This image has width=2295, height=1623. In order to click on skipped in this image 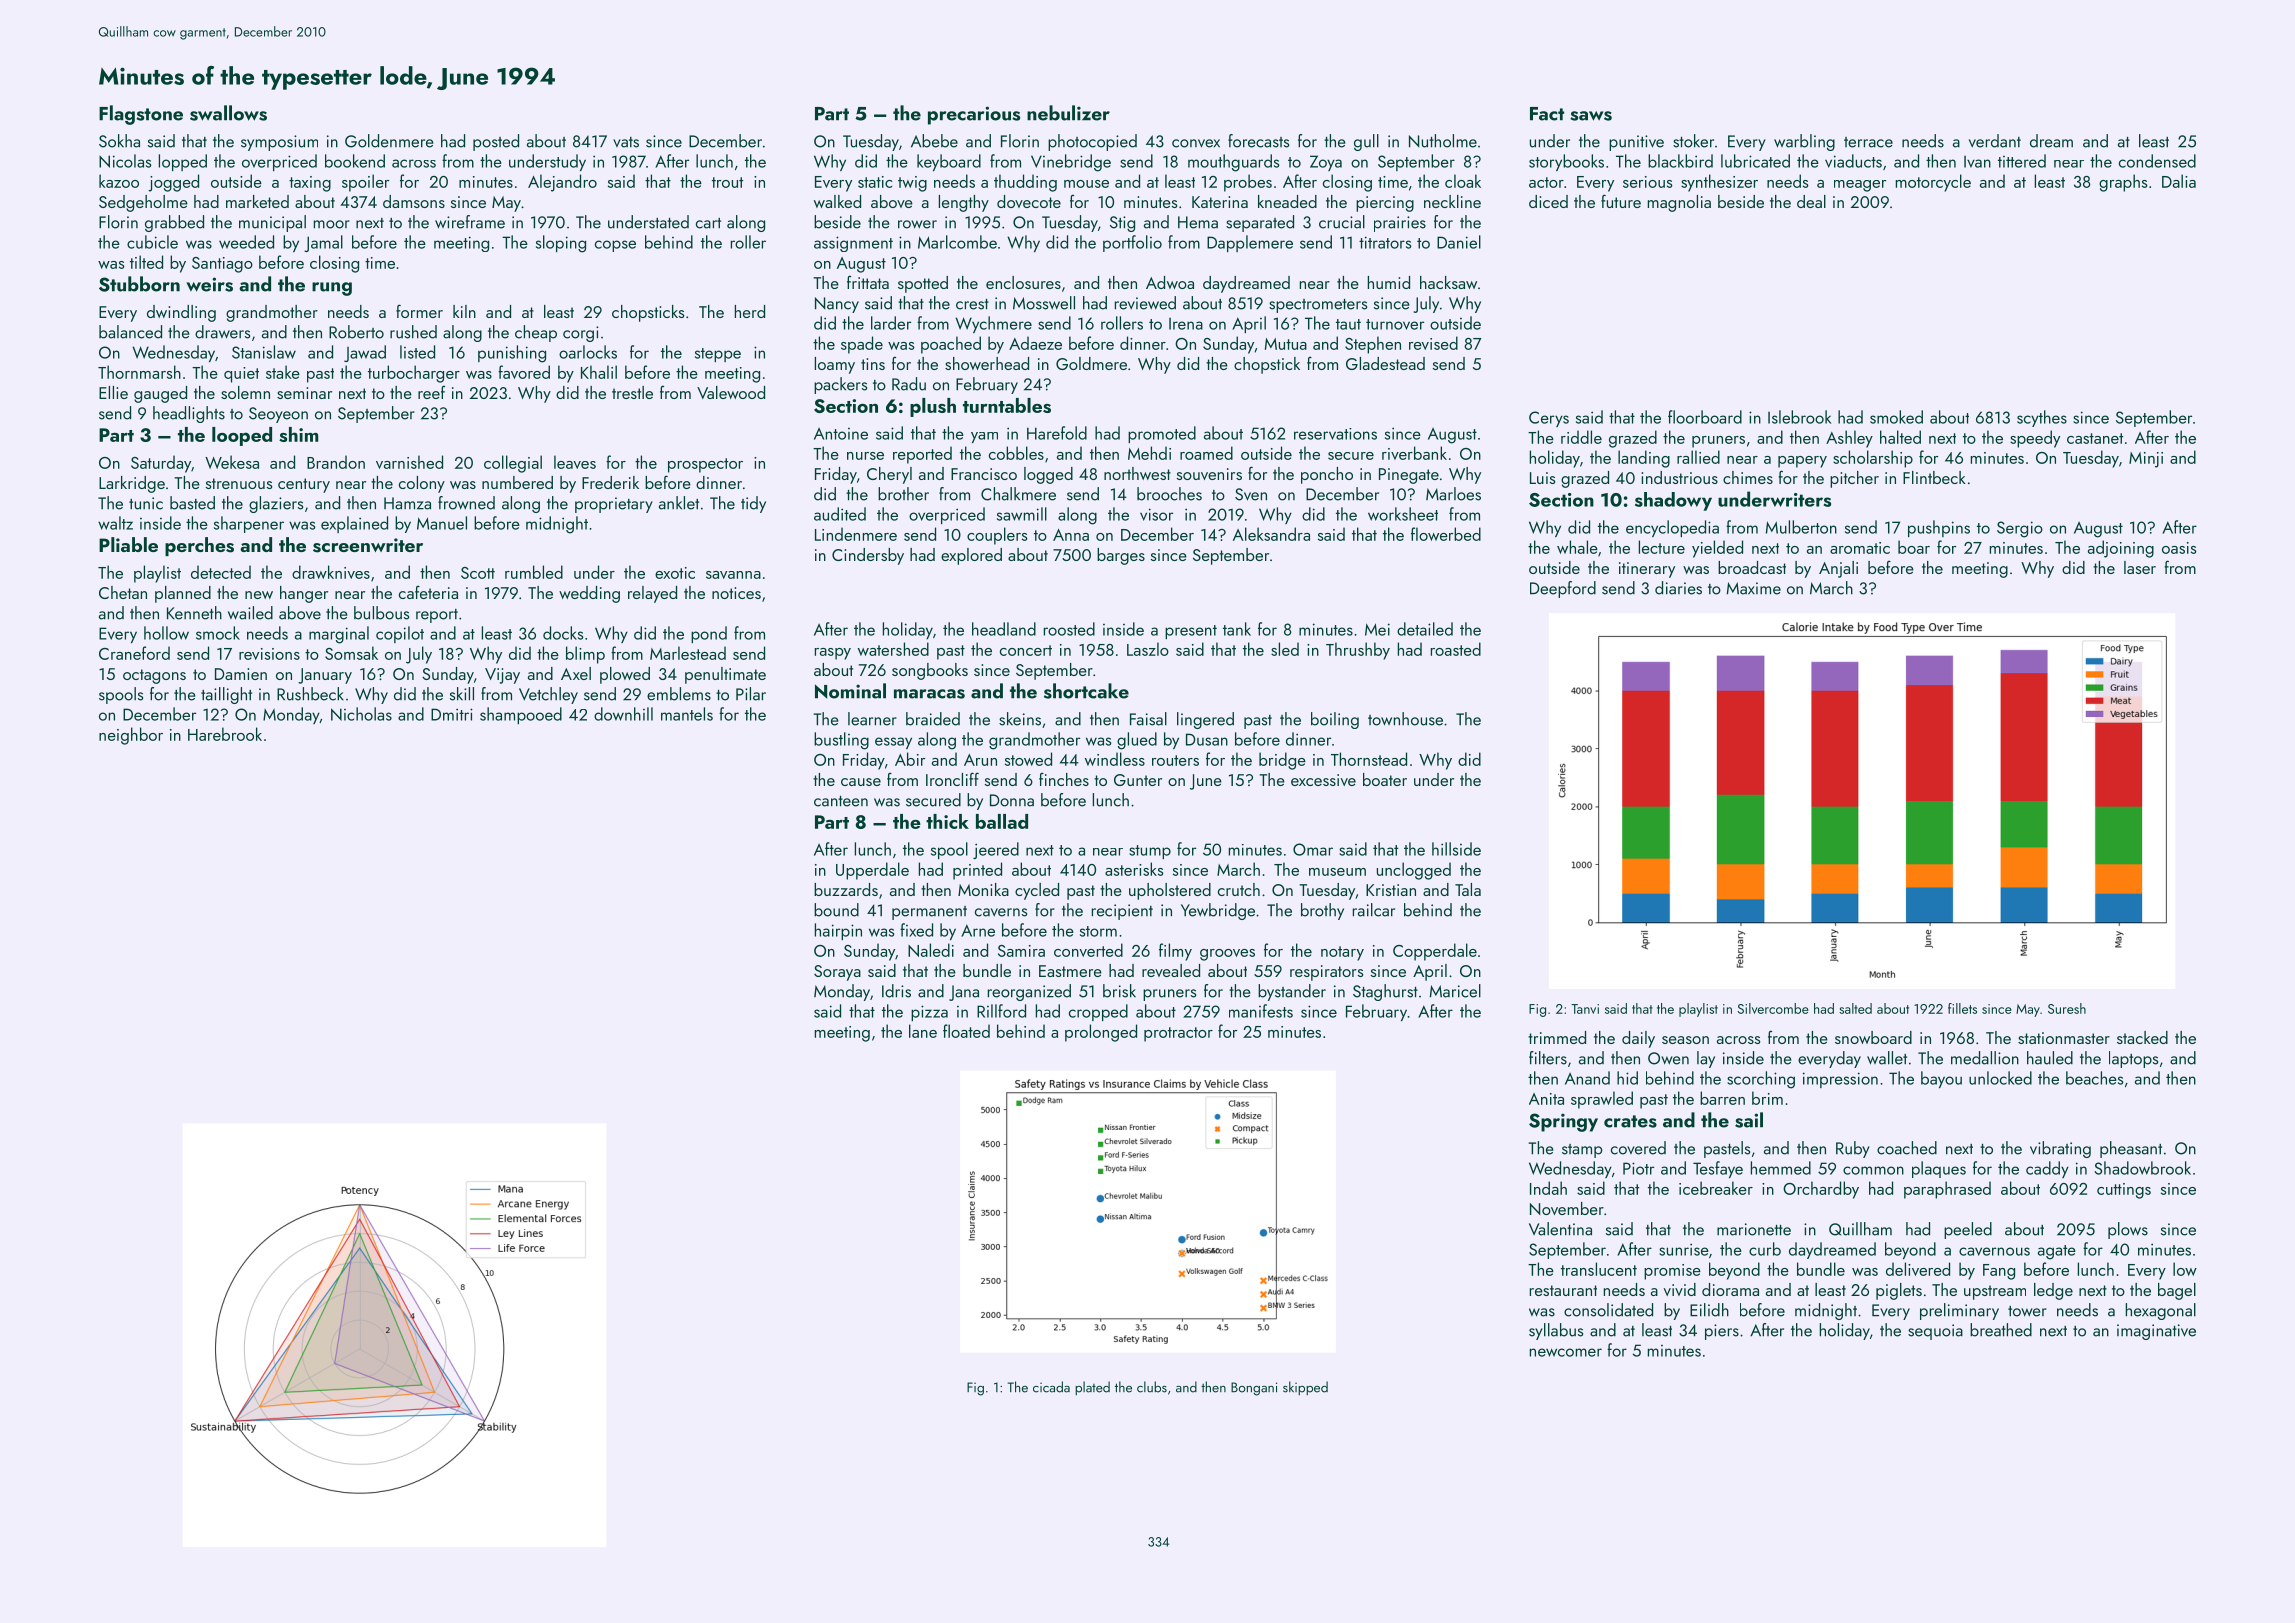, I will do `click(1305, 1388)`.
